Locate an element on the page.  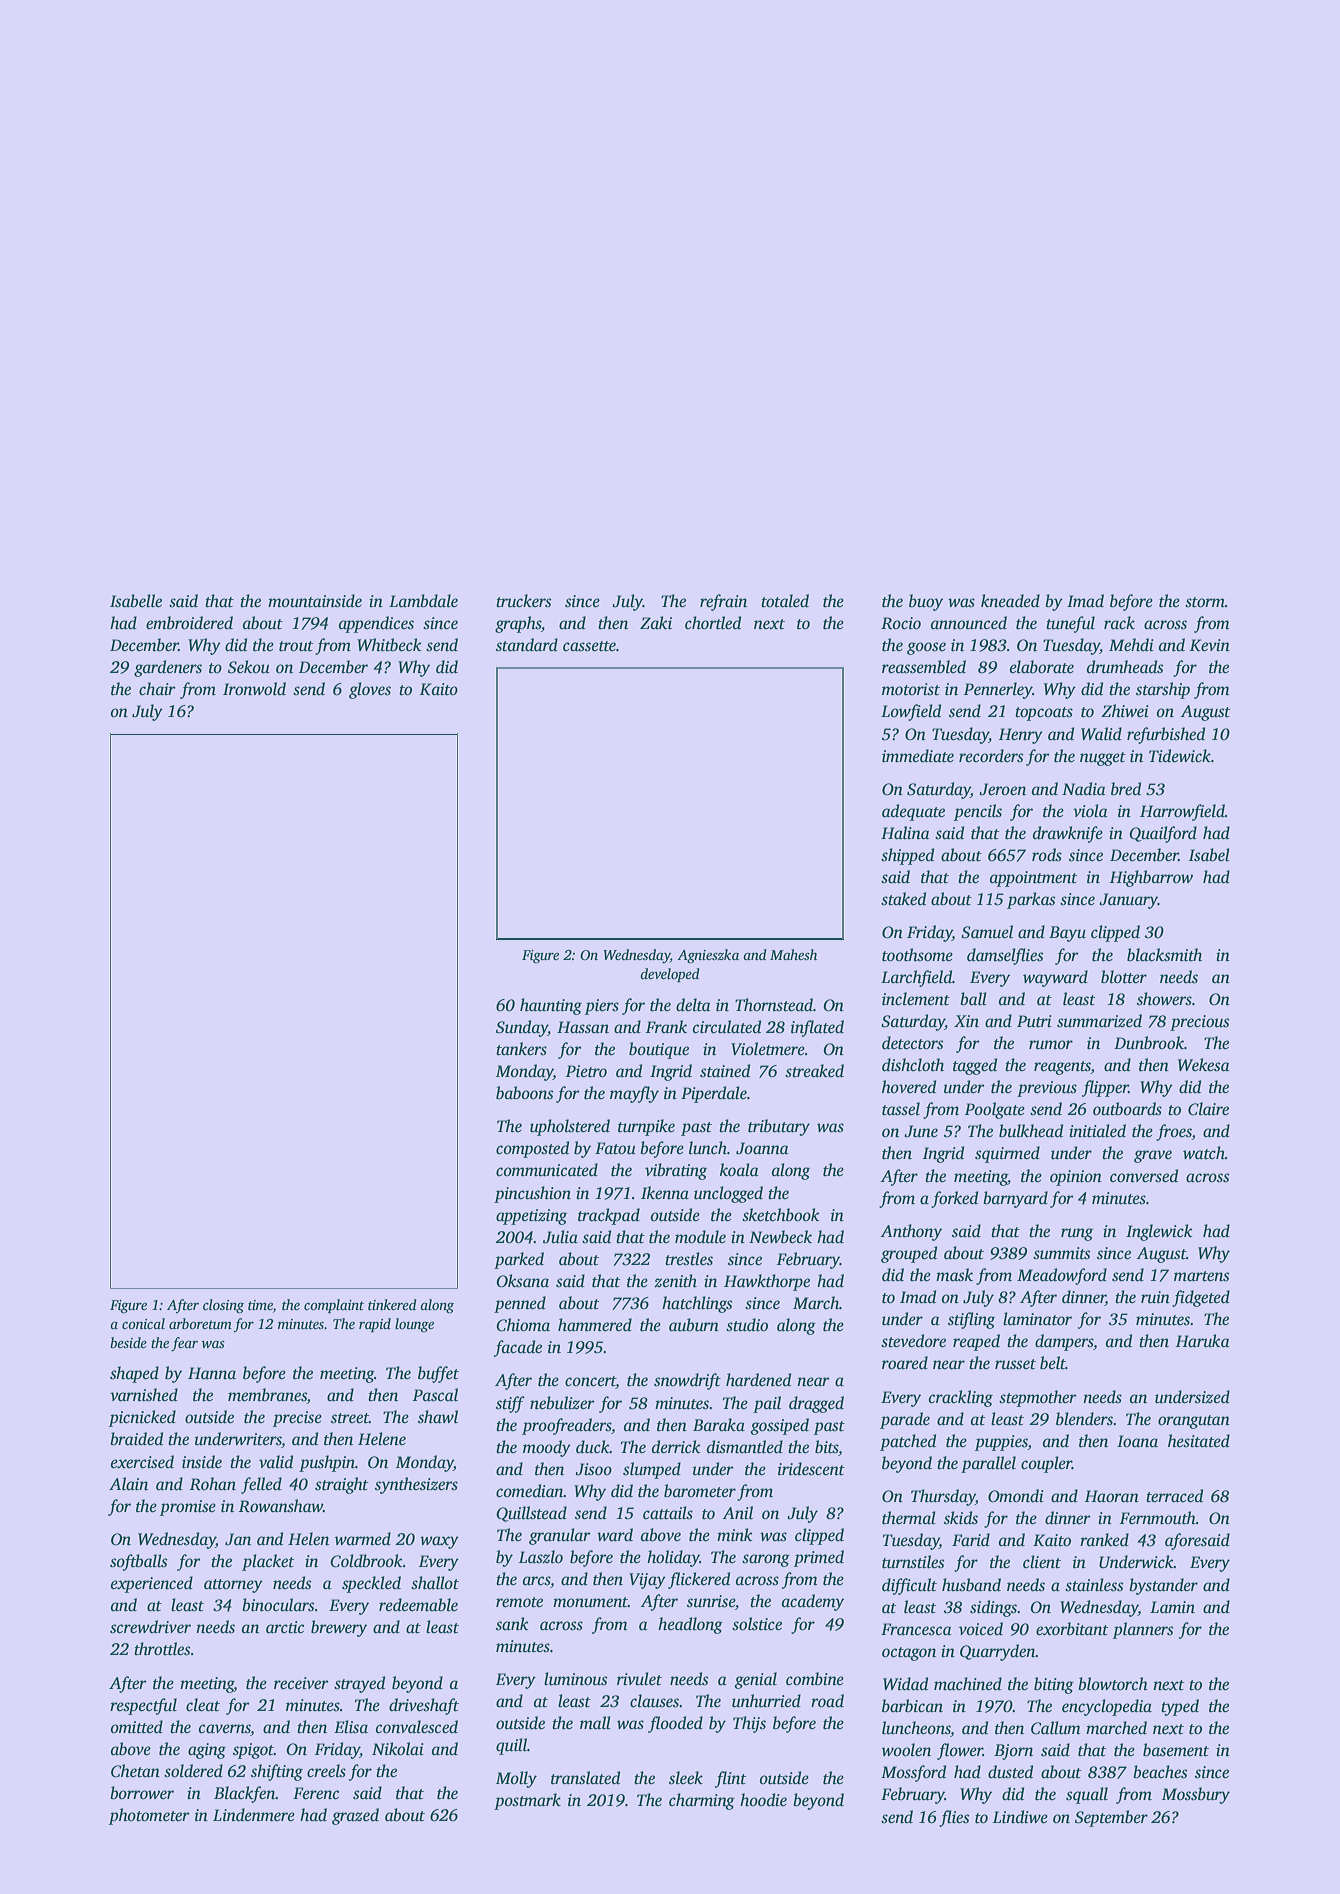
complaint is located at coordinates (334, 1306).
